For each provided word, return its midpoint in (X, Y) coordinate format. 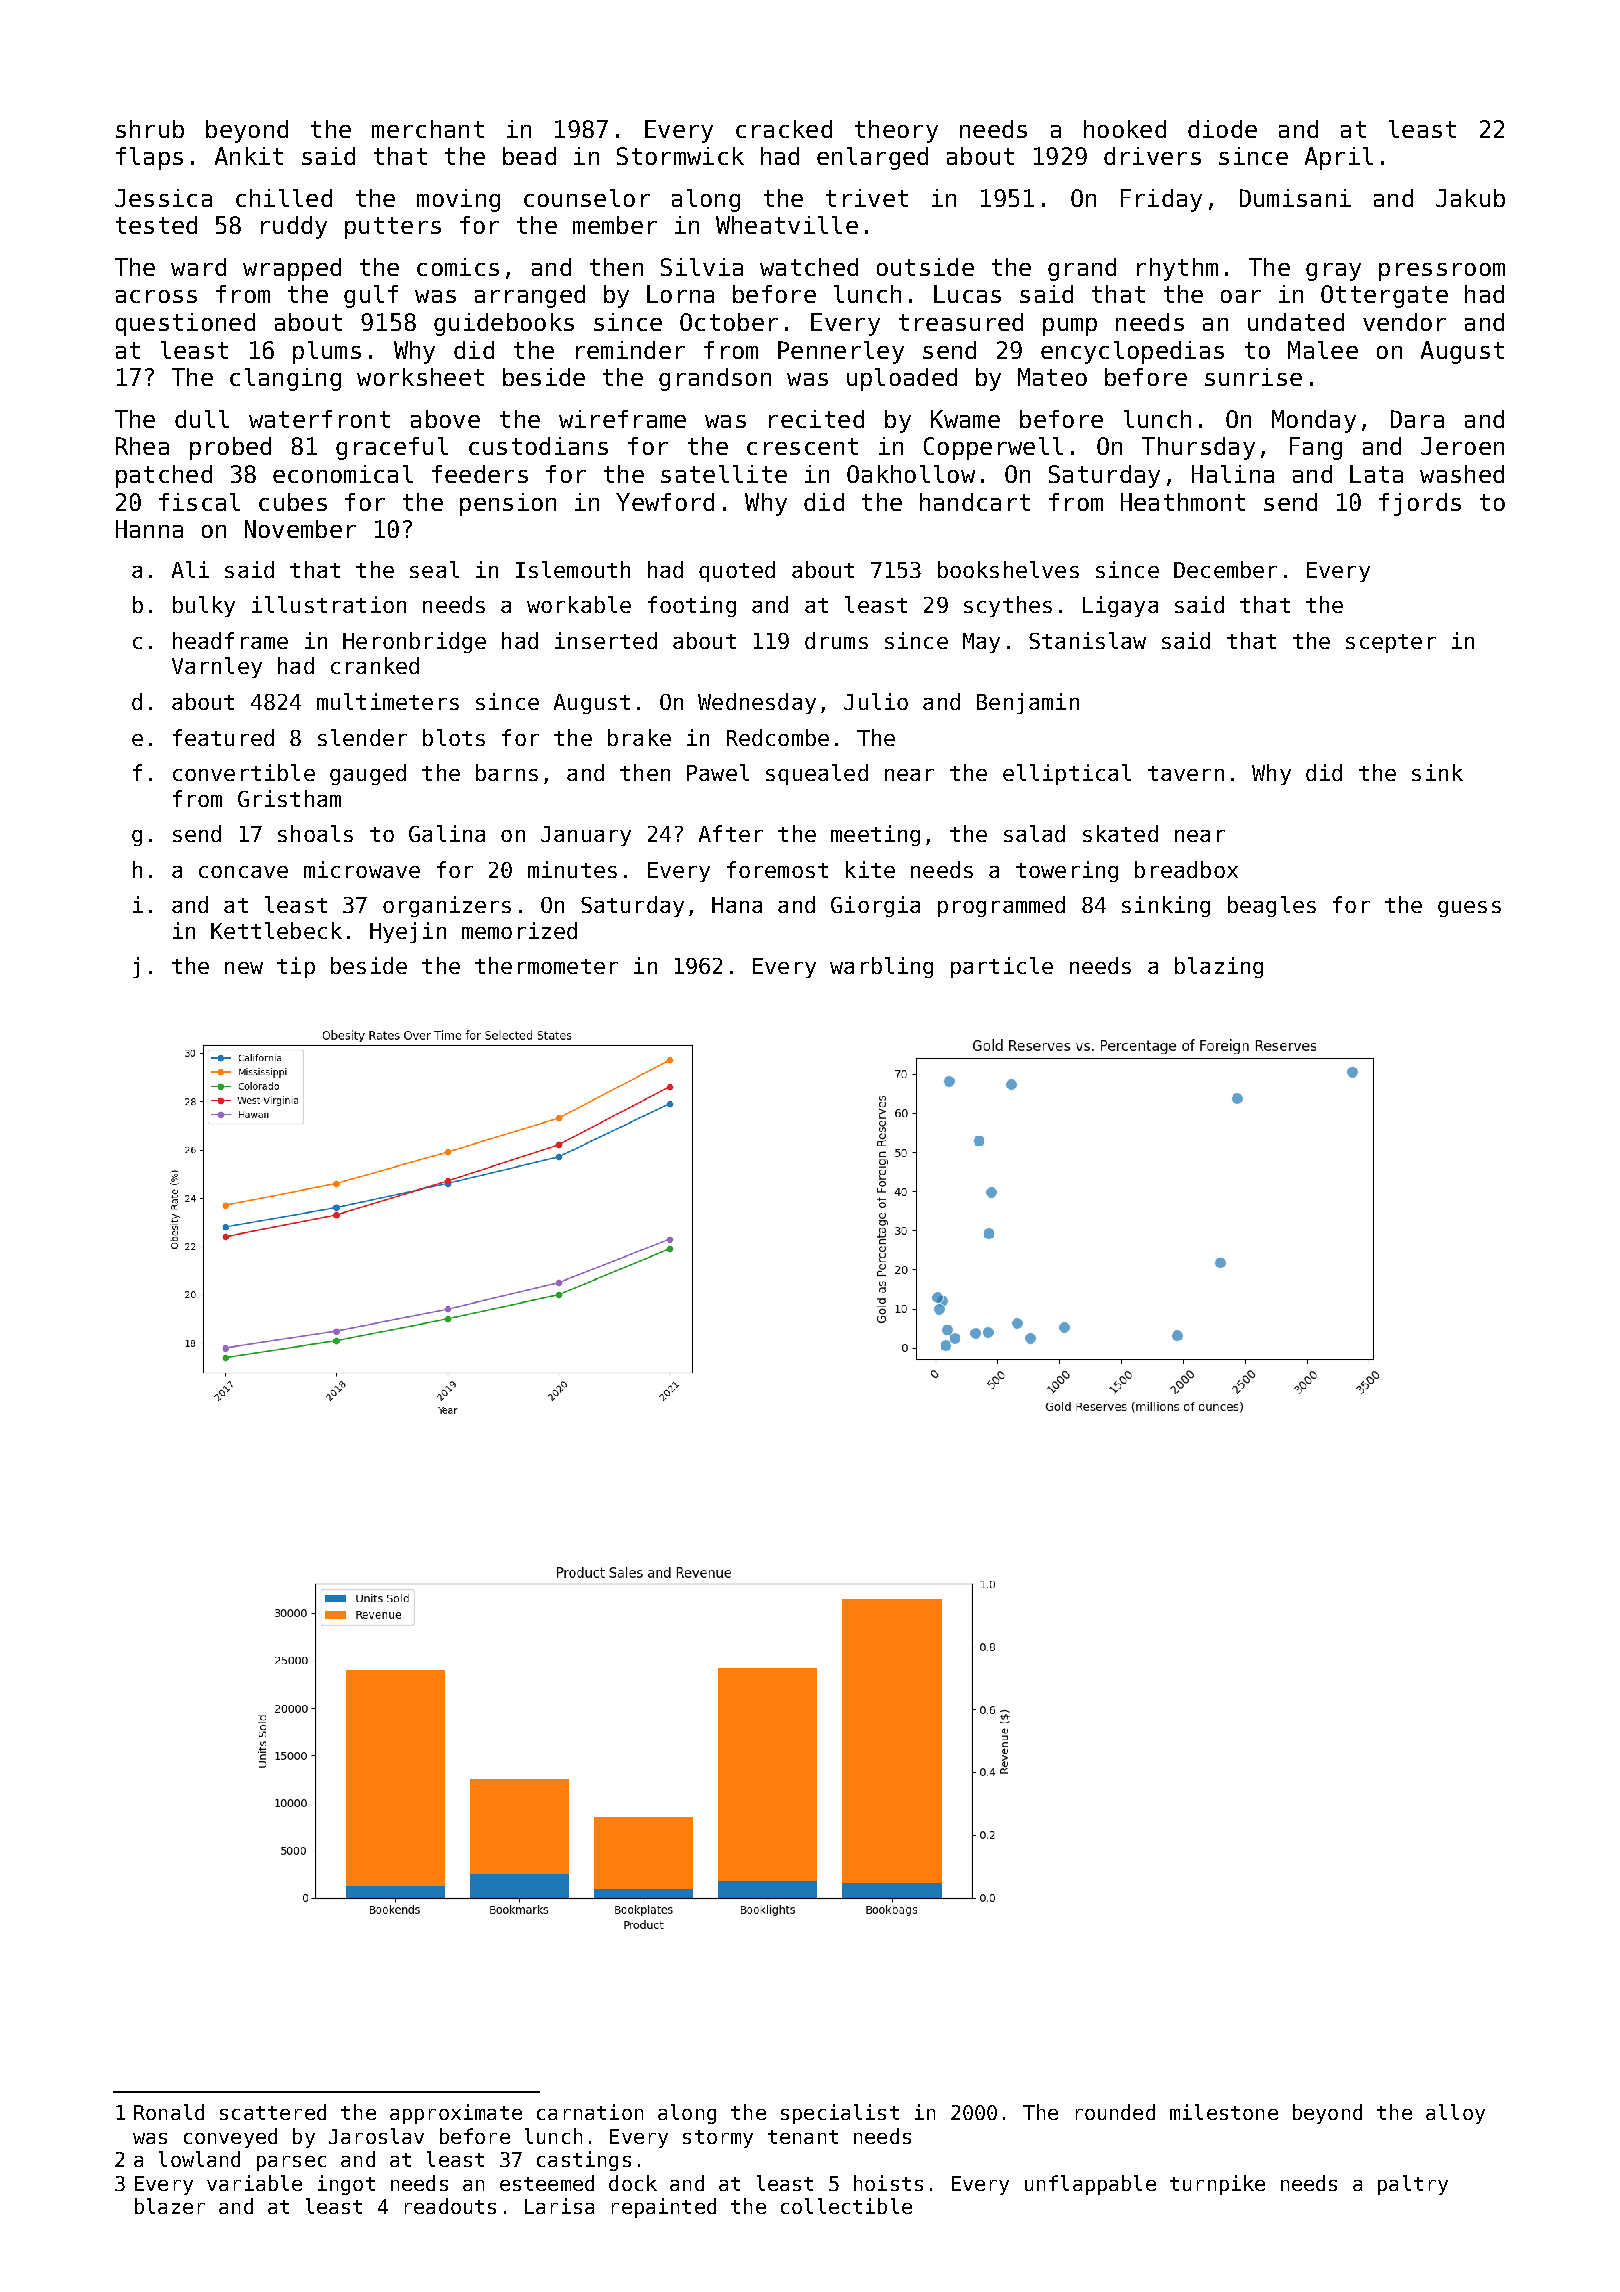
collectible (846, 2206)
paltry (1413, 2185)
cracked (784, 129)
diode (1222, 129)
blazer (170, 2206)
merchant (428, 129)
